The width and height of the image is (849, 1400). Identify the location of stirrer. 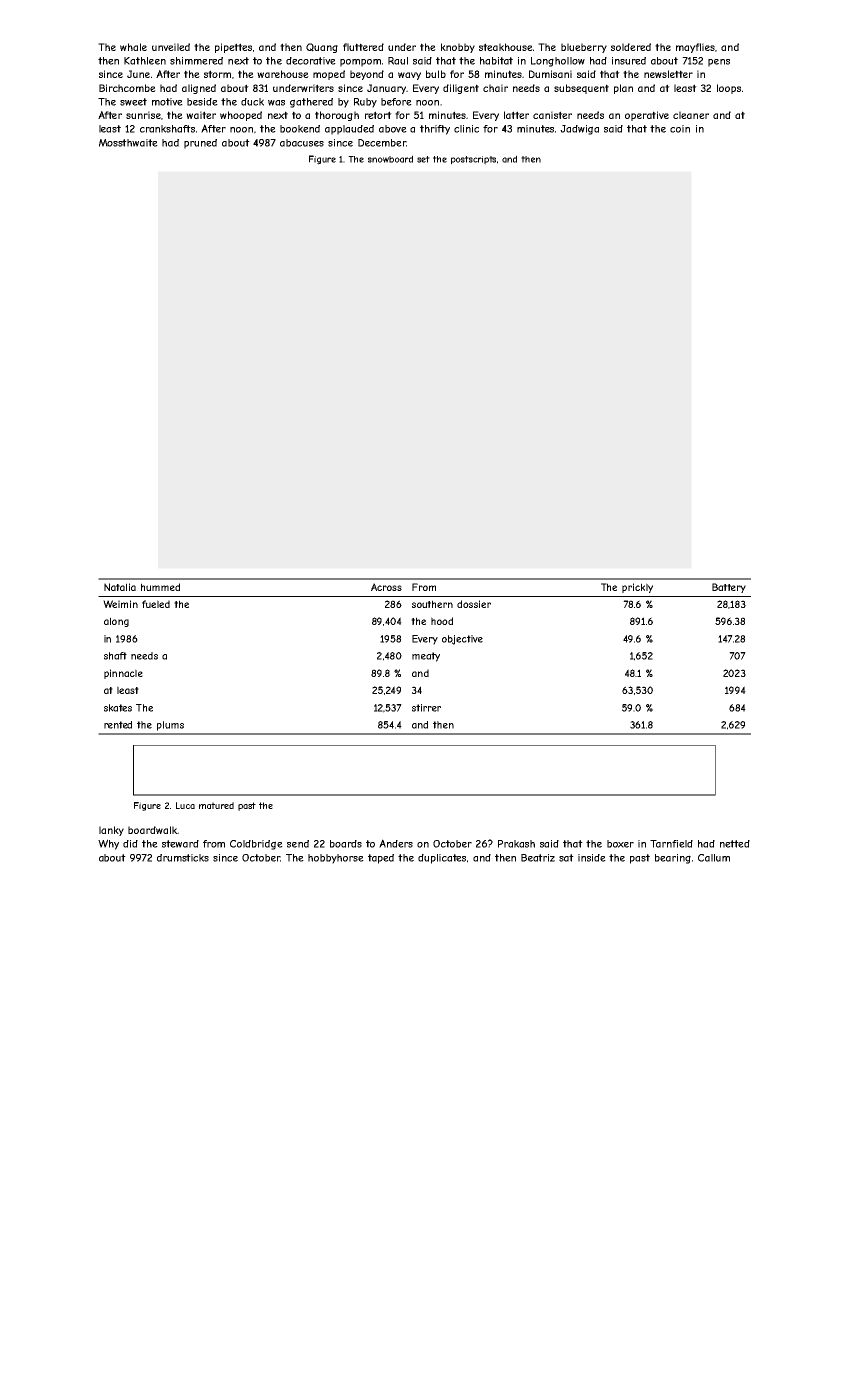
(426, 708).
